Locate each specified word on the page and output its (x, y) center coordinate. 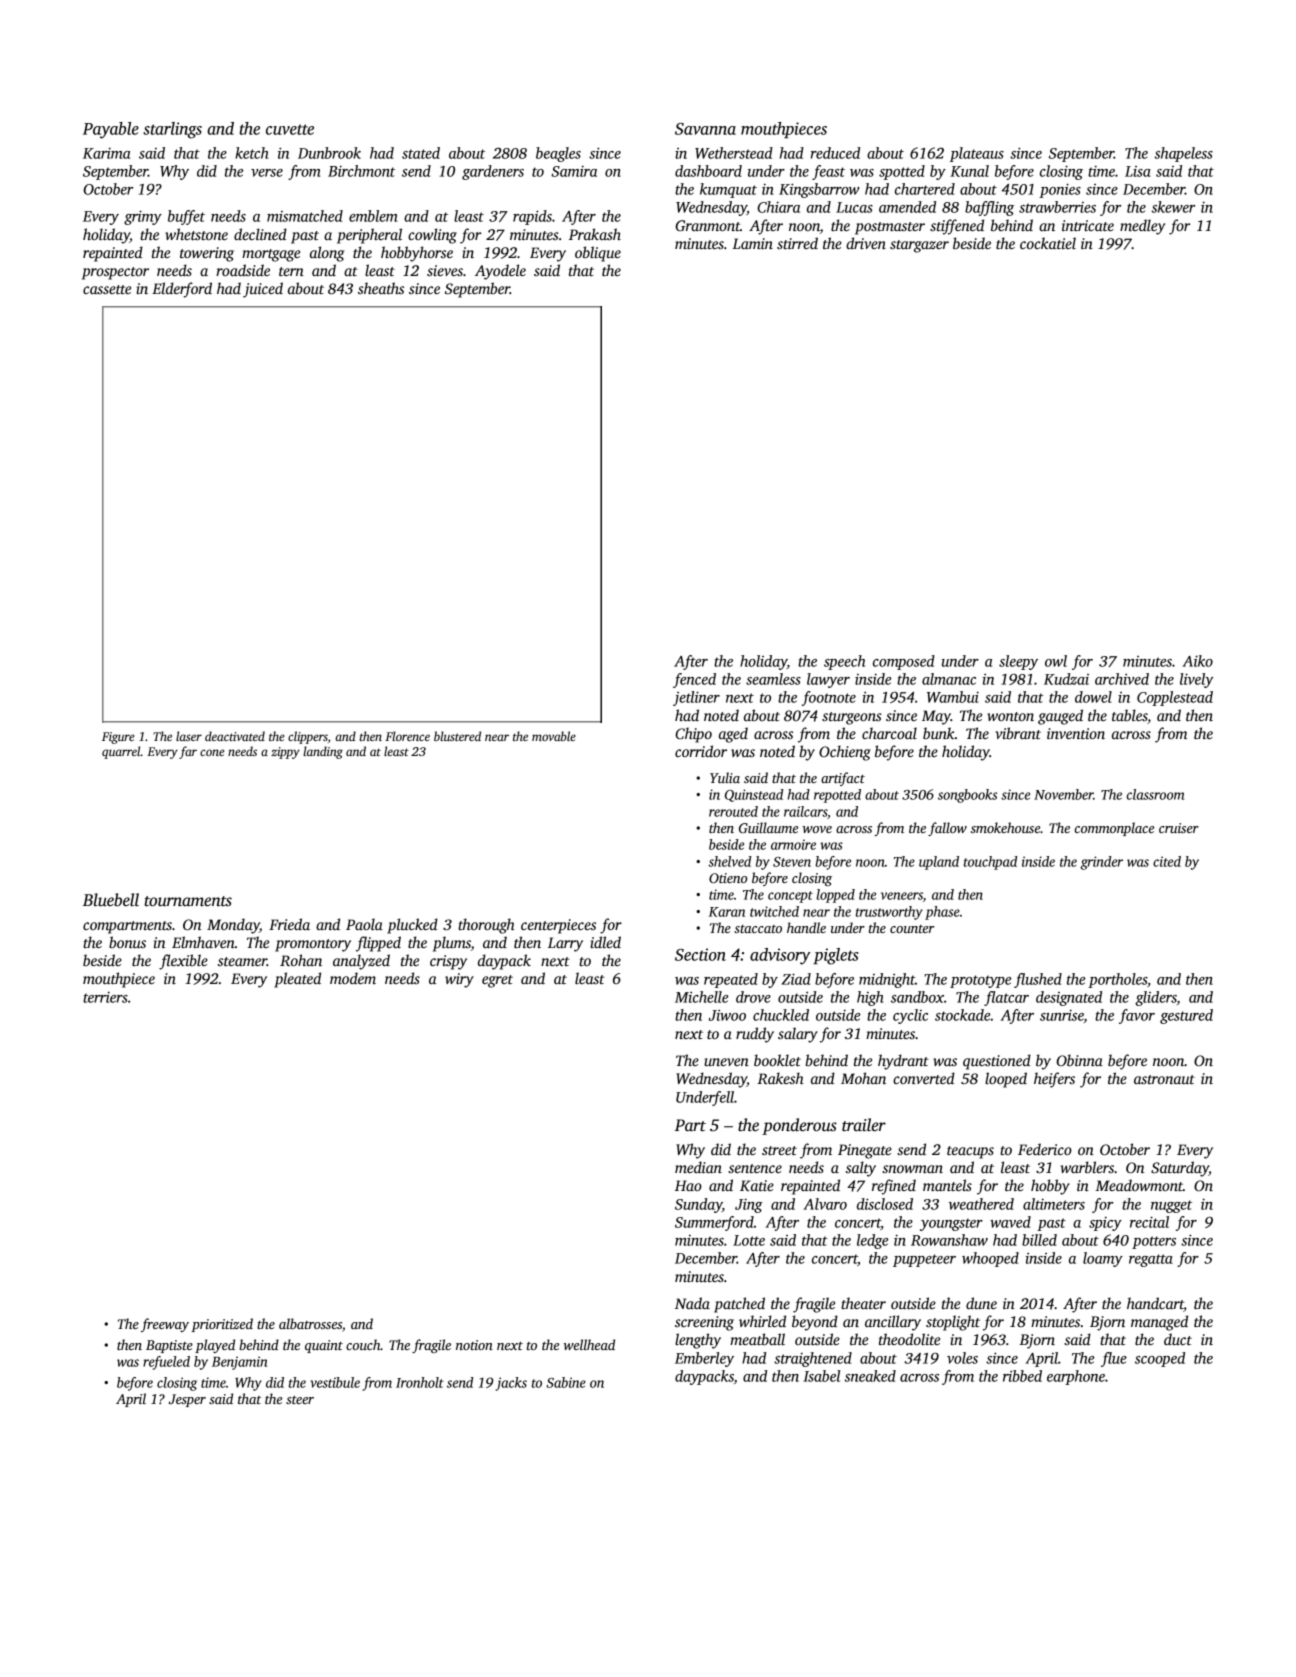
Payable (111, 130)
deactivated (235, 736)
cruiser (1179, 828)
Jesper (187, 1400)
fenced (694, 680)
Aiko (1197, 661)
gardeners (493, 172)
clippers (308, 737)
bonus (127, 942)
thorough (486, 926)
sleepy (1018, 662)
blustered (457, 736)
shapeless (1184, 154)
